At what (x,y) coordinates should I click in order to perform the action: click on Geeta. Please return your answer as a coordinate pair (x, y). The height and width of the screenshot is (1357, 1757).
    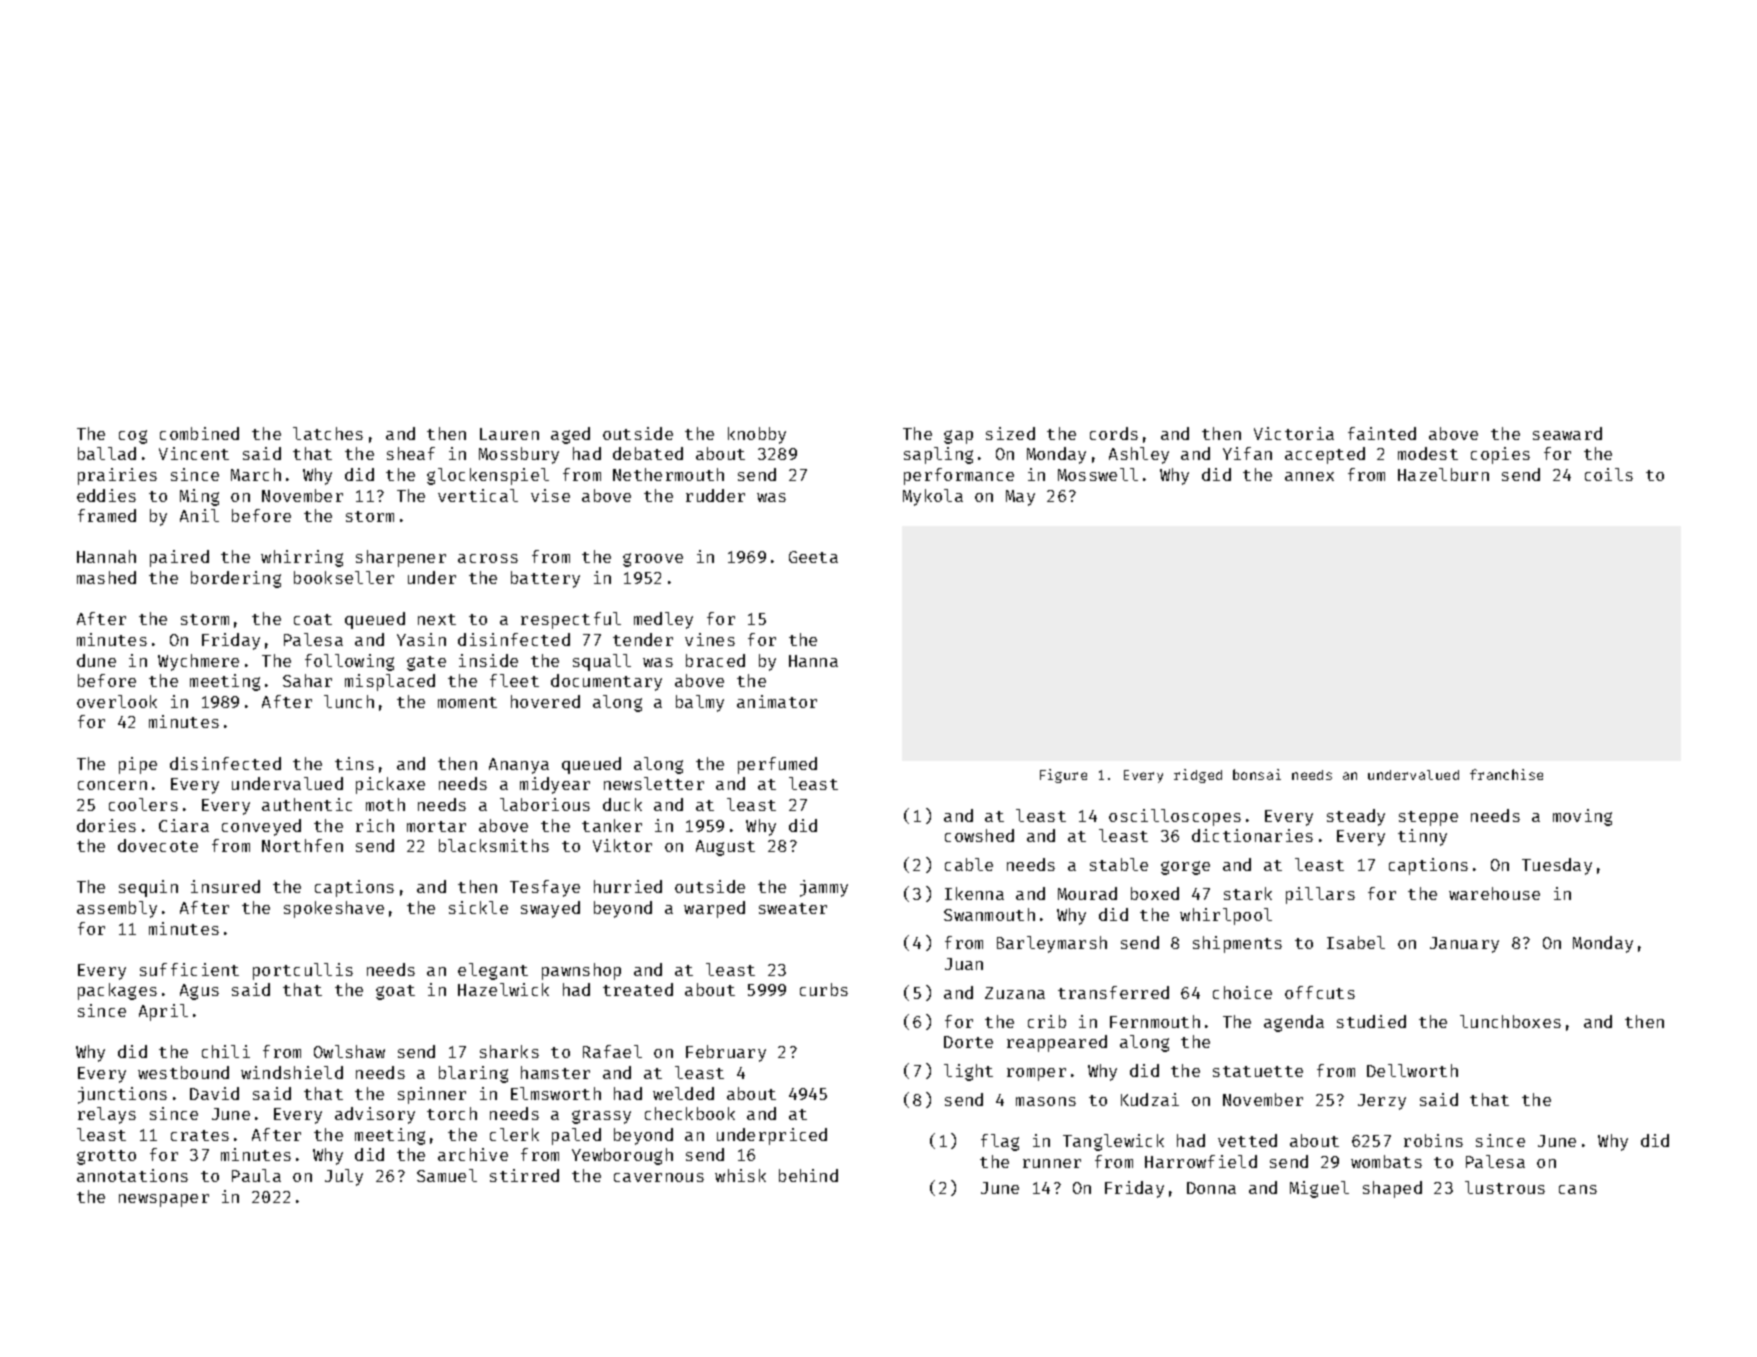
    Looking at the image, I should click on (813, 557).
